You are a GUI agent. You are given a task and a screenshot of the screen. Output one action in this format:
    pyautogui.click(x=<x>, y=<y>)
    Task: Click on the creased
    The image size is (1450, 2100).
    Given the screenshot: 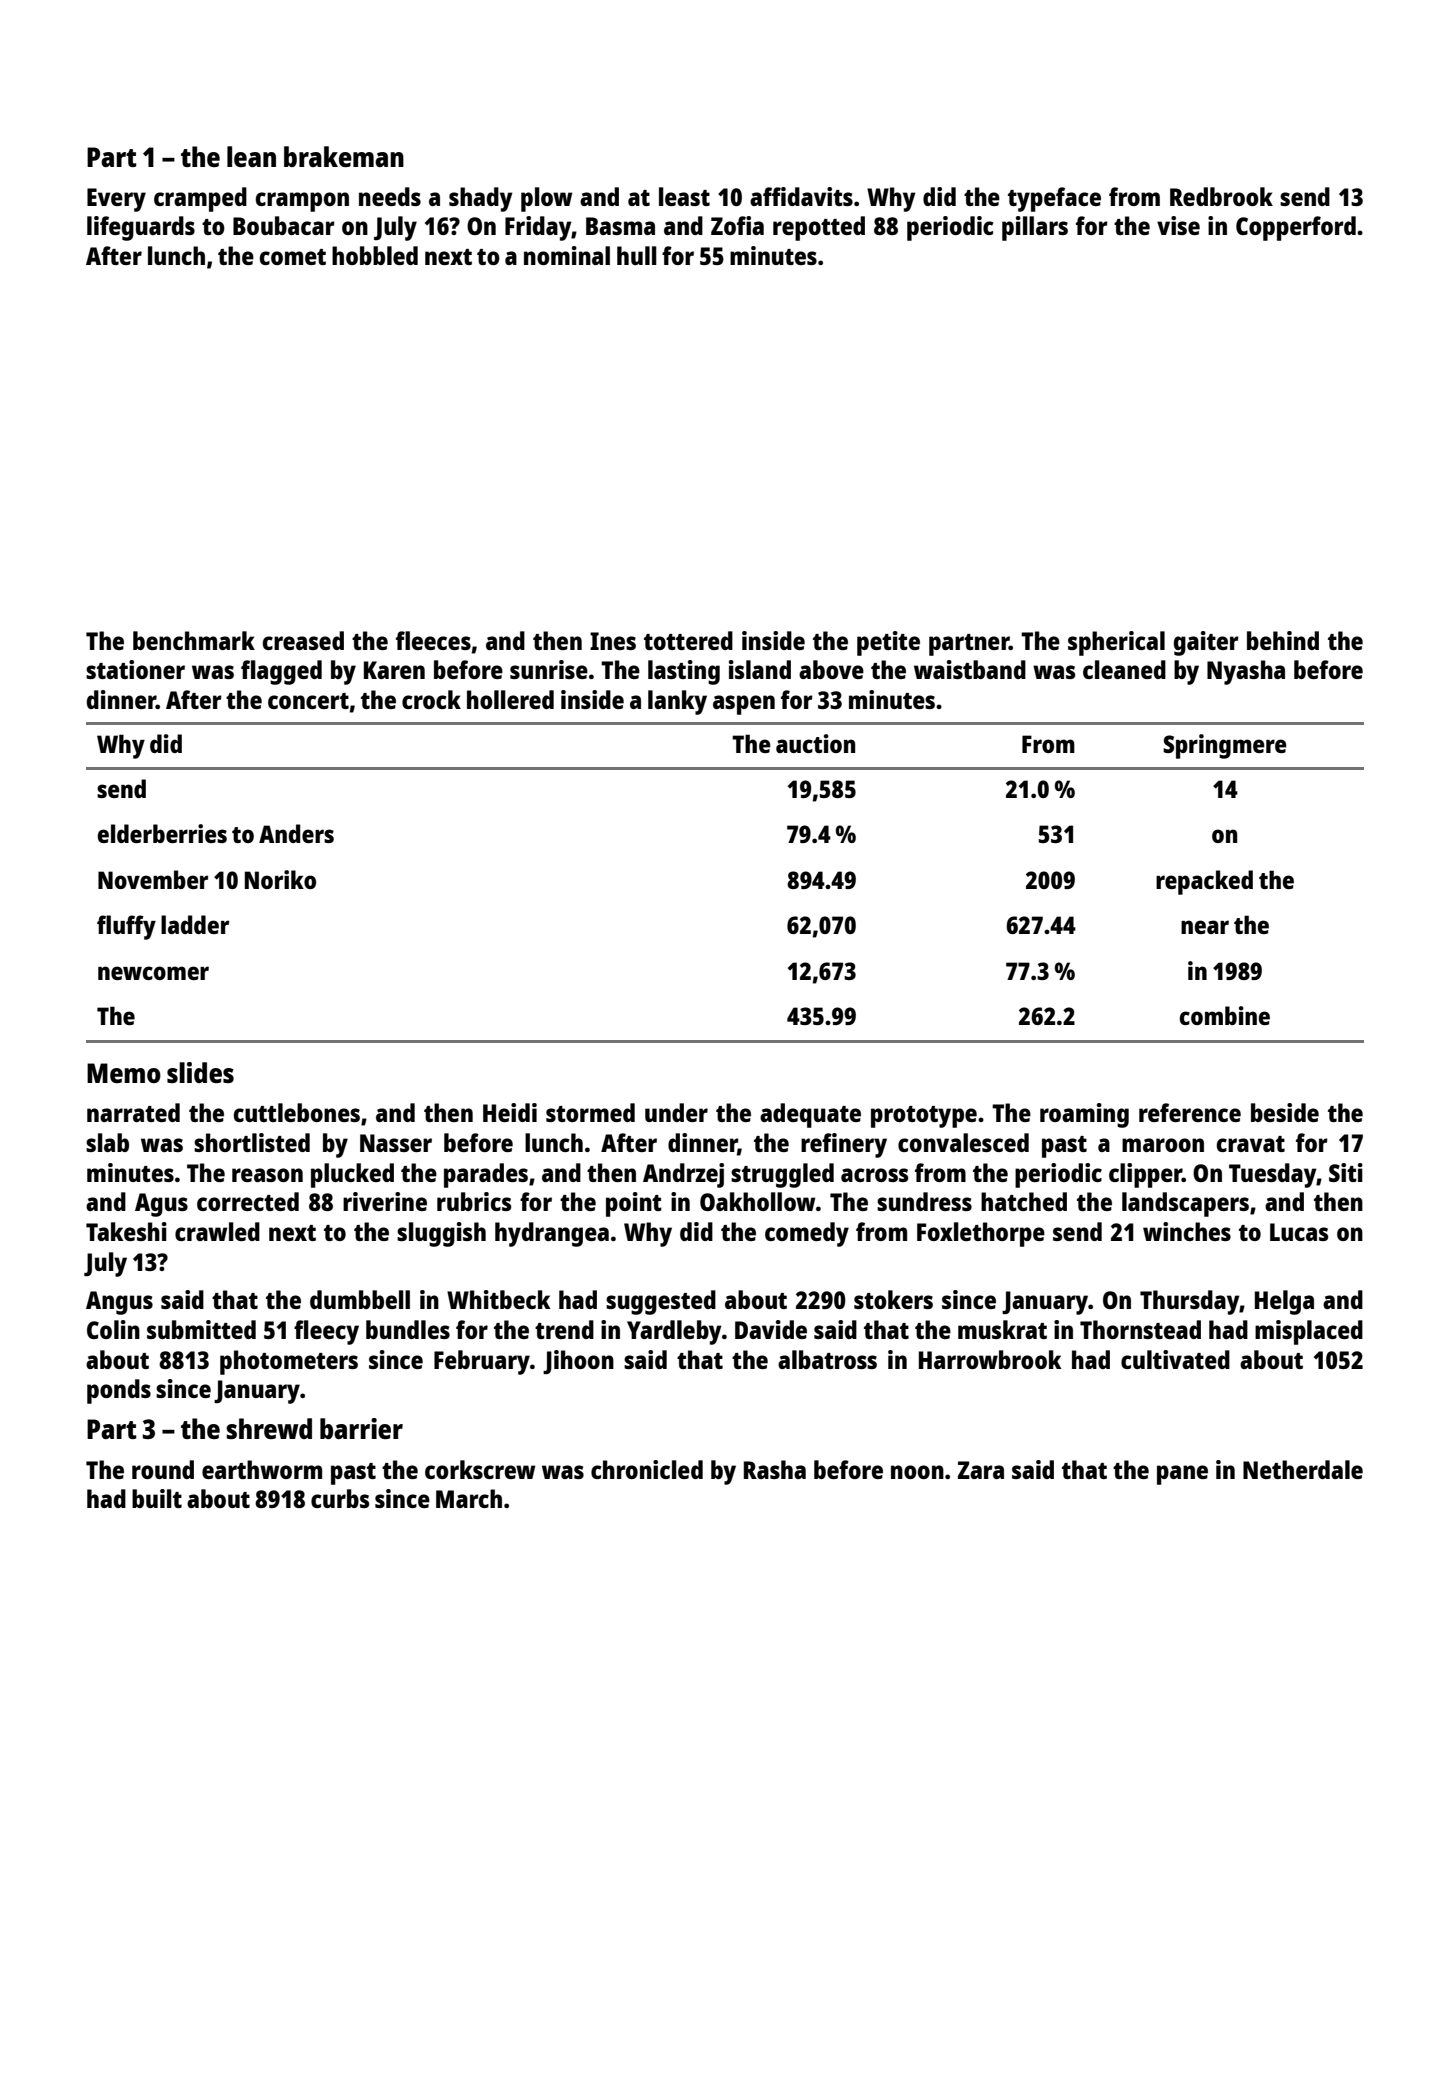 What is the action you would take?
    pyautogui.click(x=303, y=640)
